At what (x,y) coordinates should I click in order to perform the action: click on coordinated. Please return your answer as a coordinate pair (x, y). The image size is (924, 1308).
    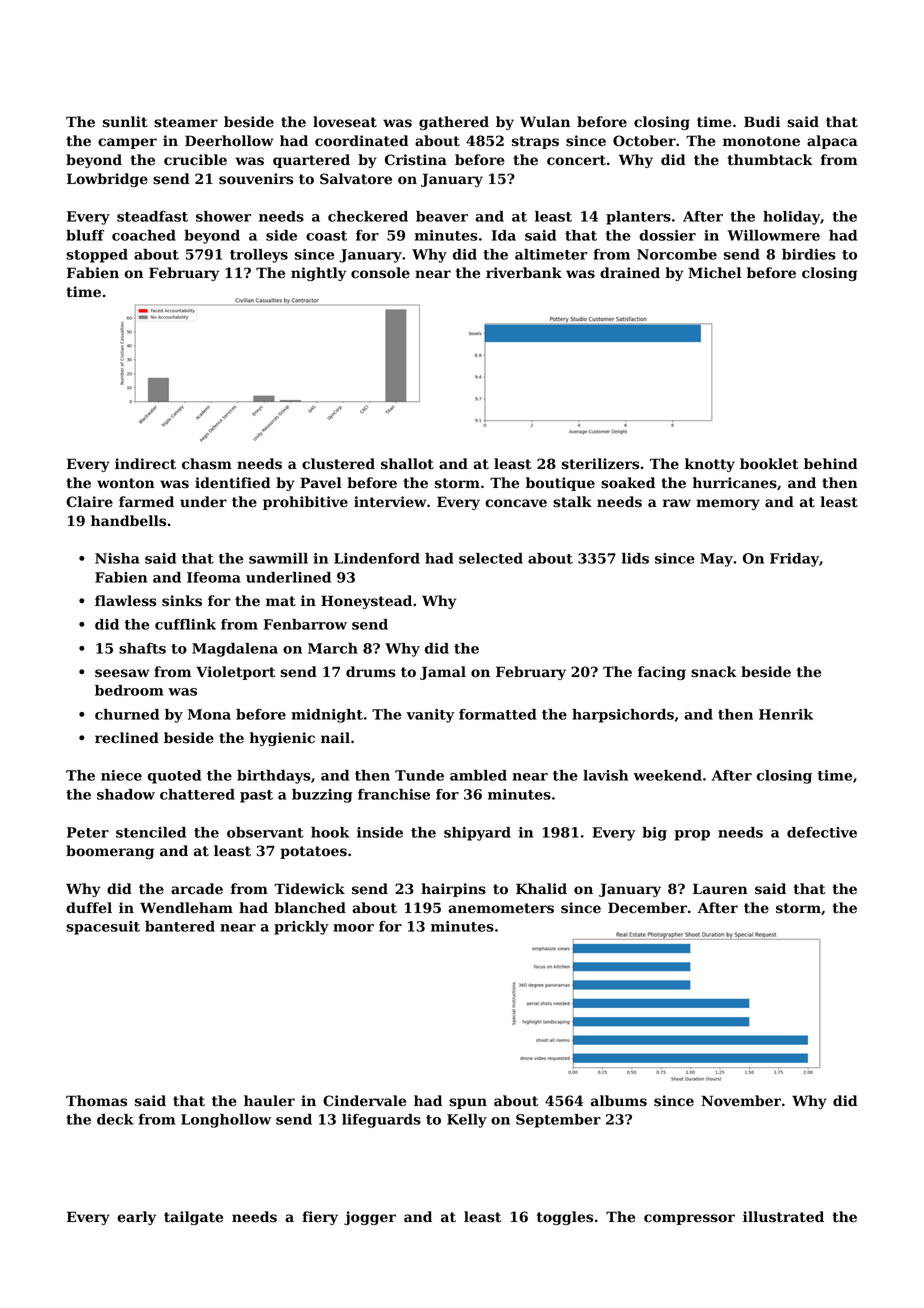
    Looking at the image, I should click on (361, 141).
